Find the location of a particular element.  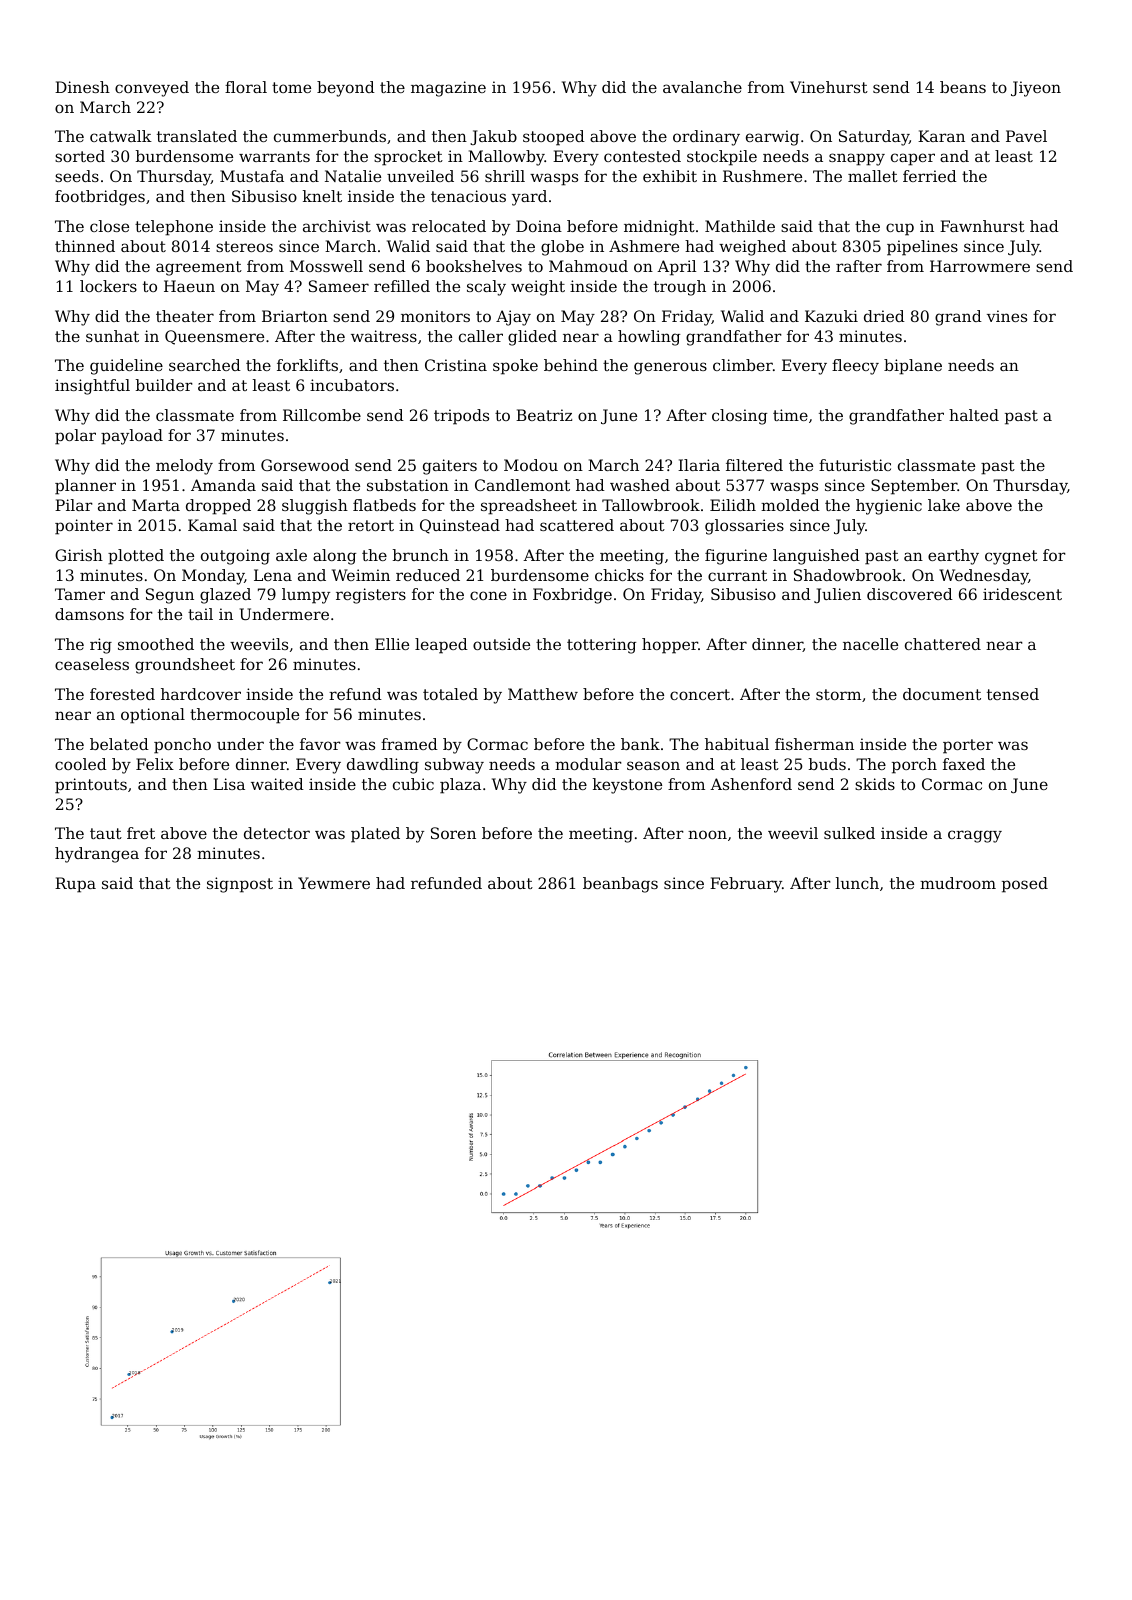

caper is located at coordinates (913, 159).
